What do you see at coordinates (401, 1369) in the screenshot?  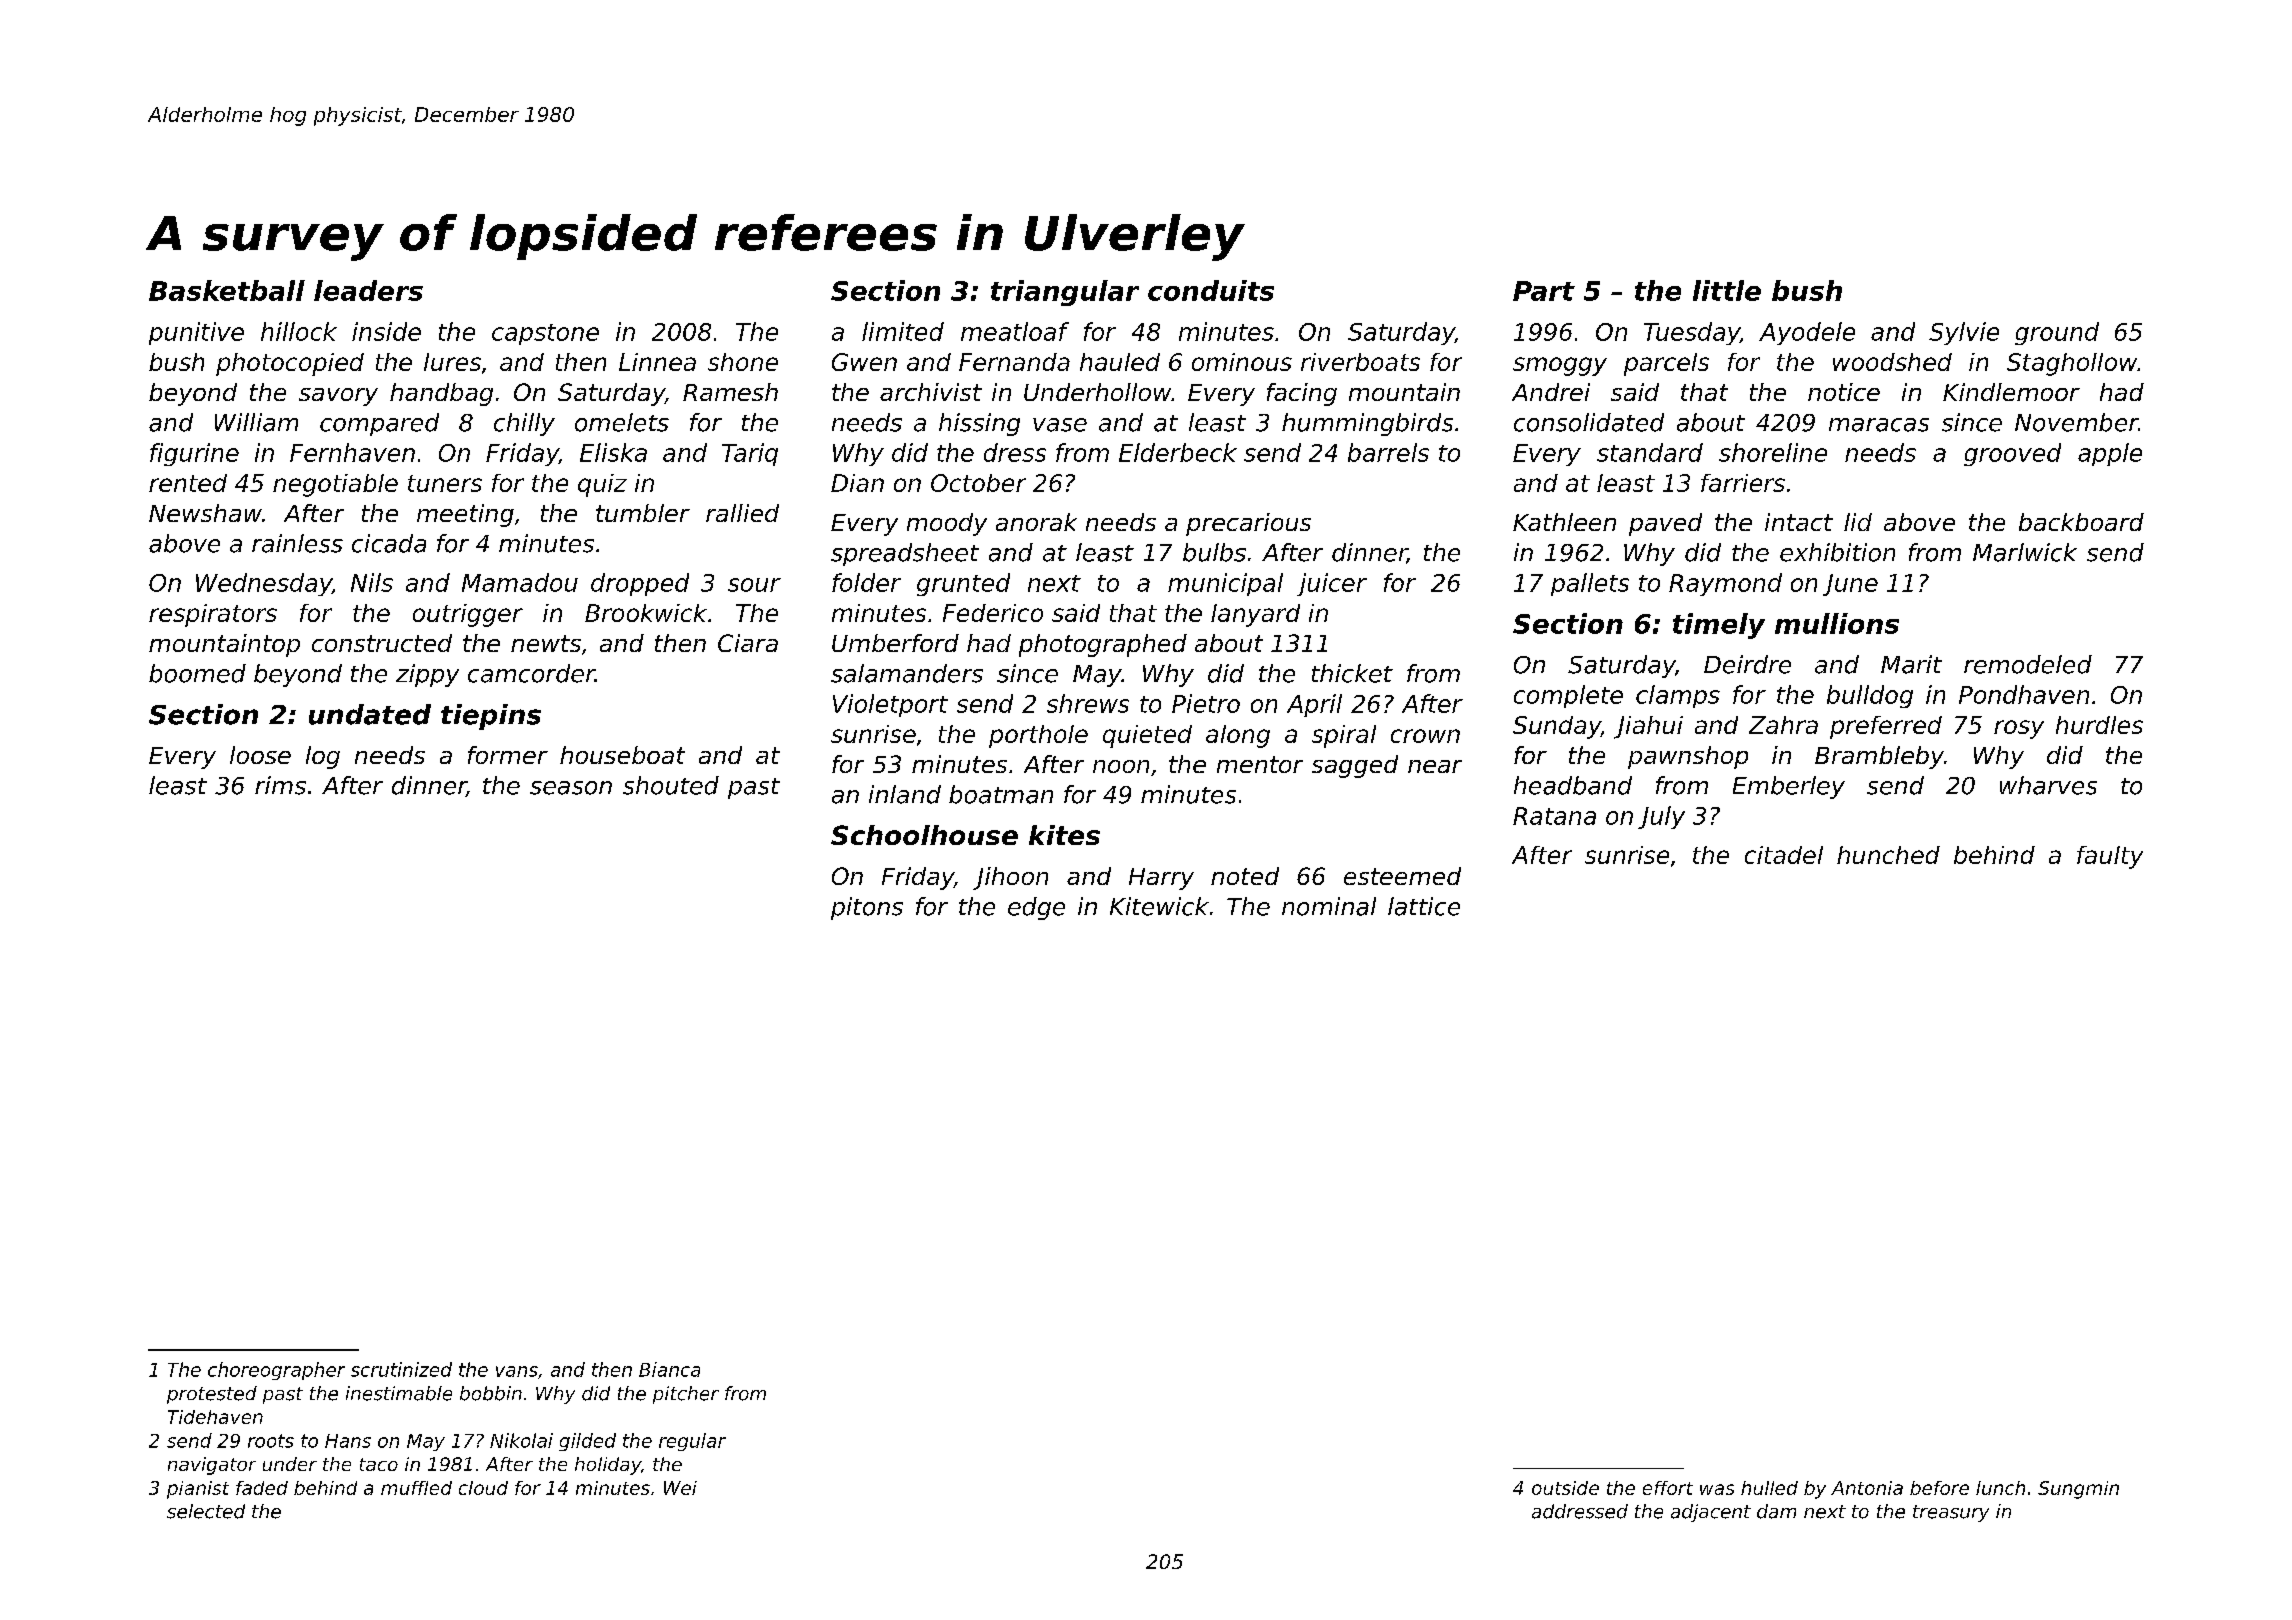 I see `scrutinized` at bounding box center [401, 1369].
